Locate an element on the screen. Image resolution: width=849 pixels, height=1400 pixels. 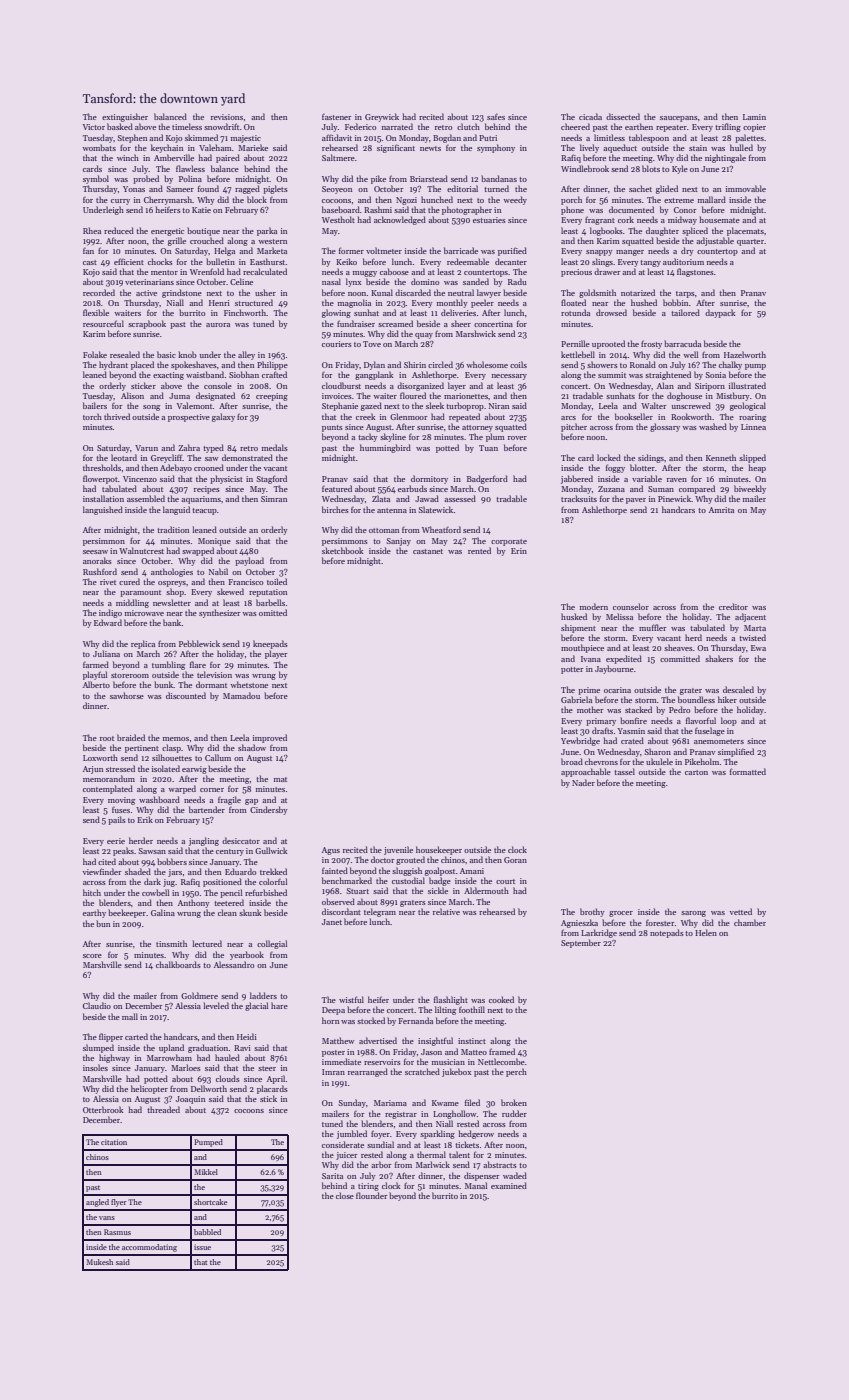
Mukesh is located at coordinates (99, 1262).
